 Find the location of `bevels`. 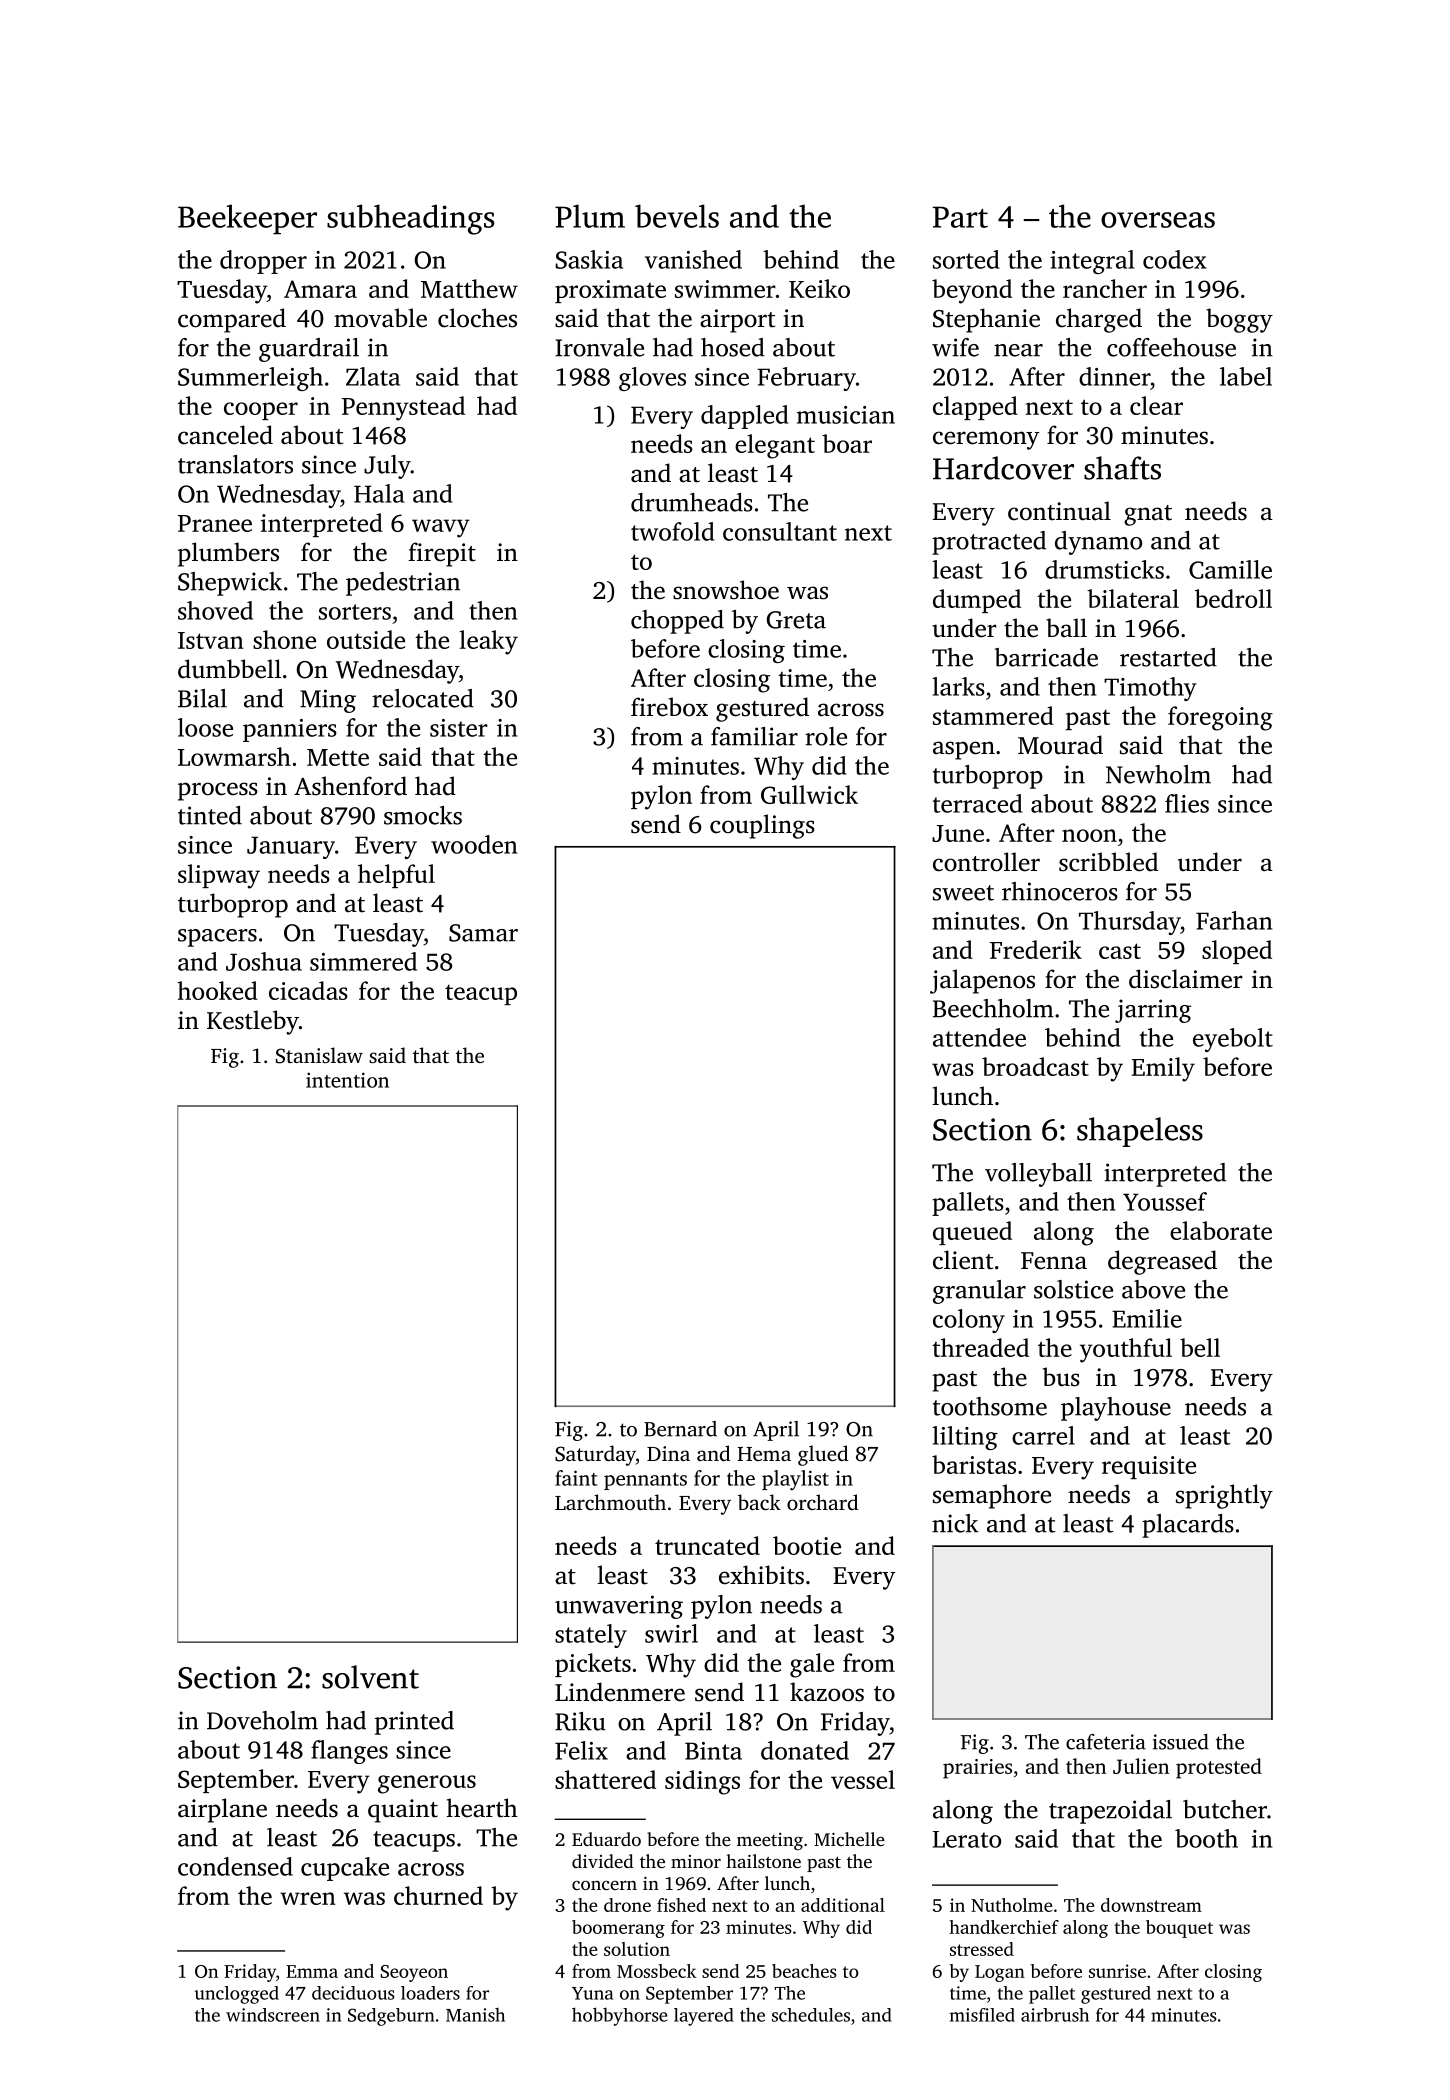

bevels is located at coordinates (677, 216).
